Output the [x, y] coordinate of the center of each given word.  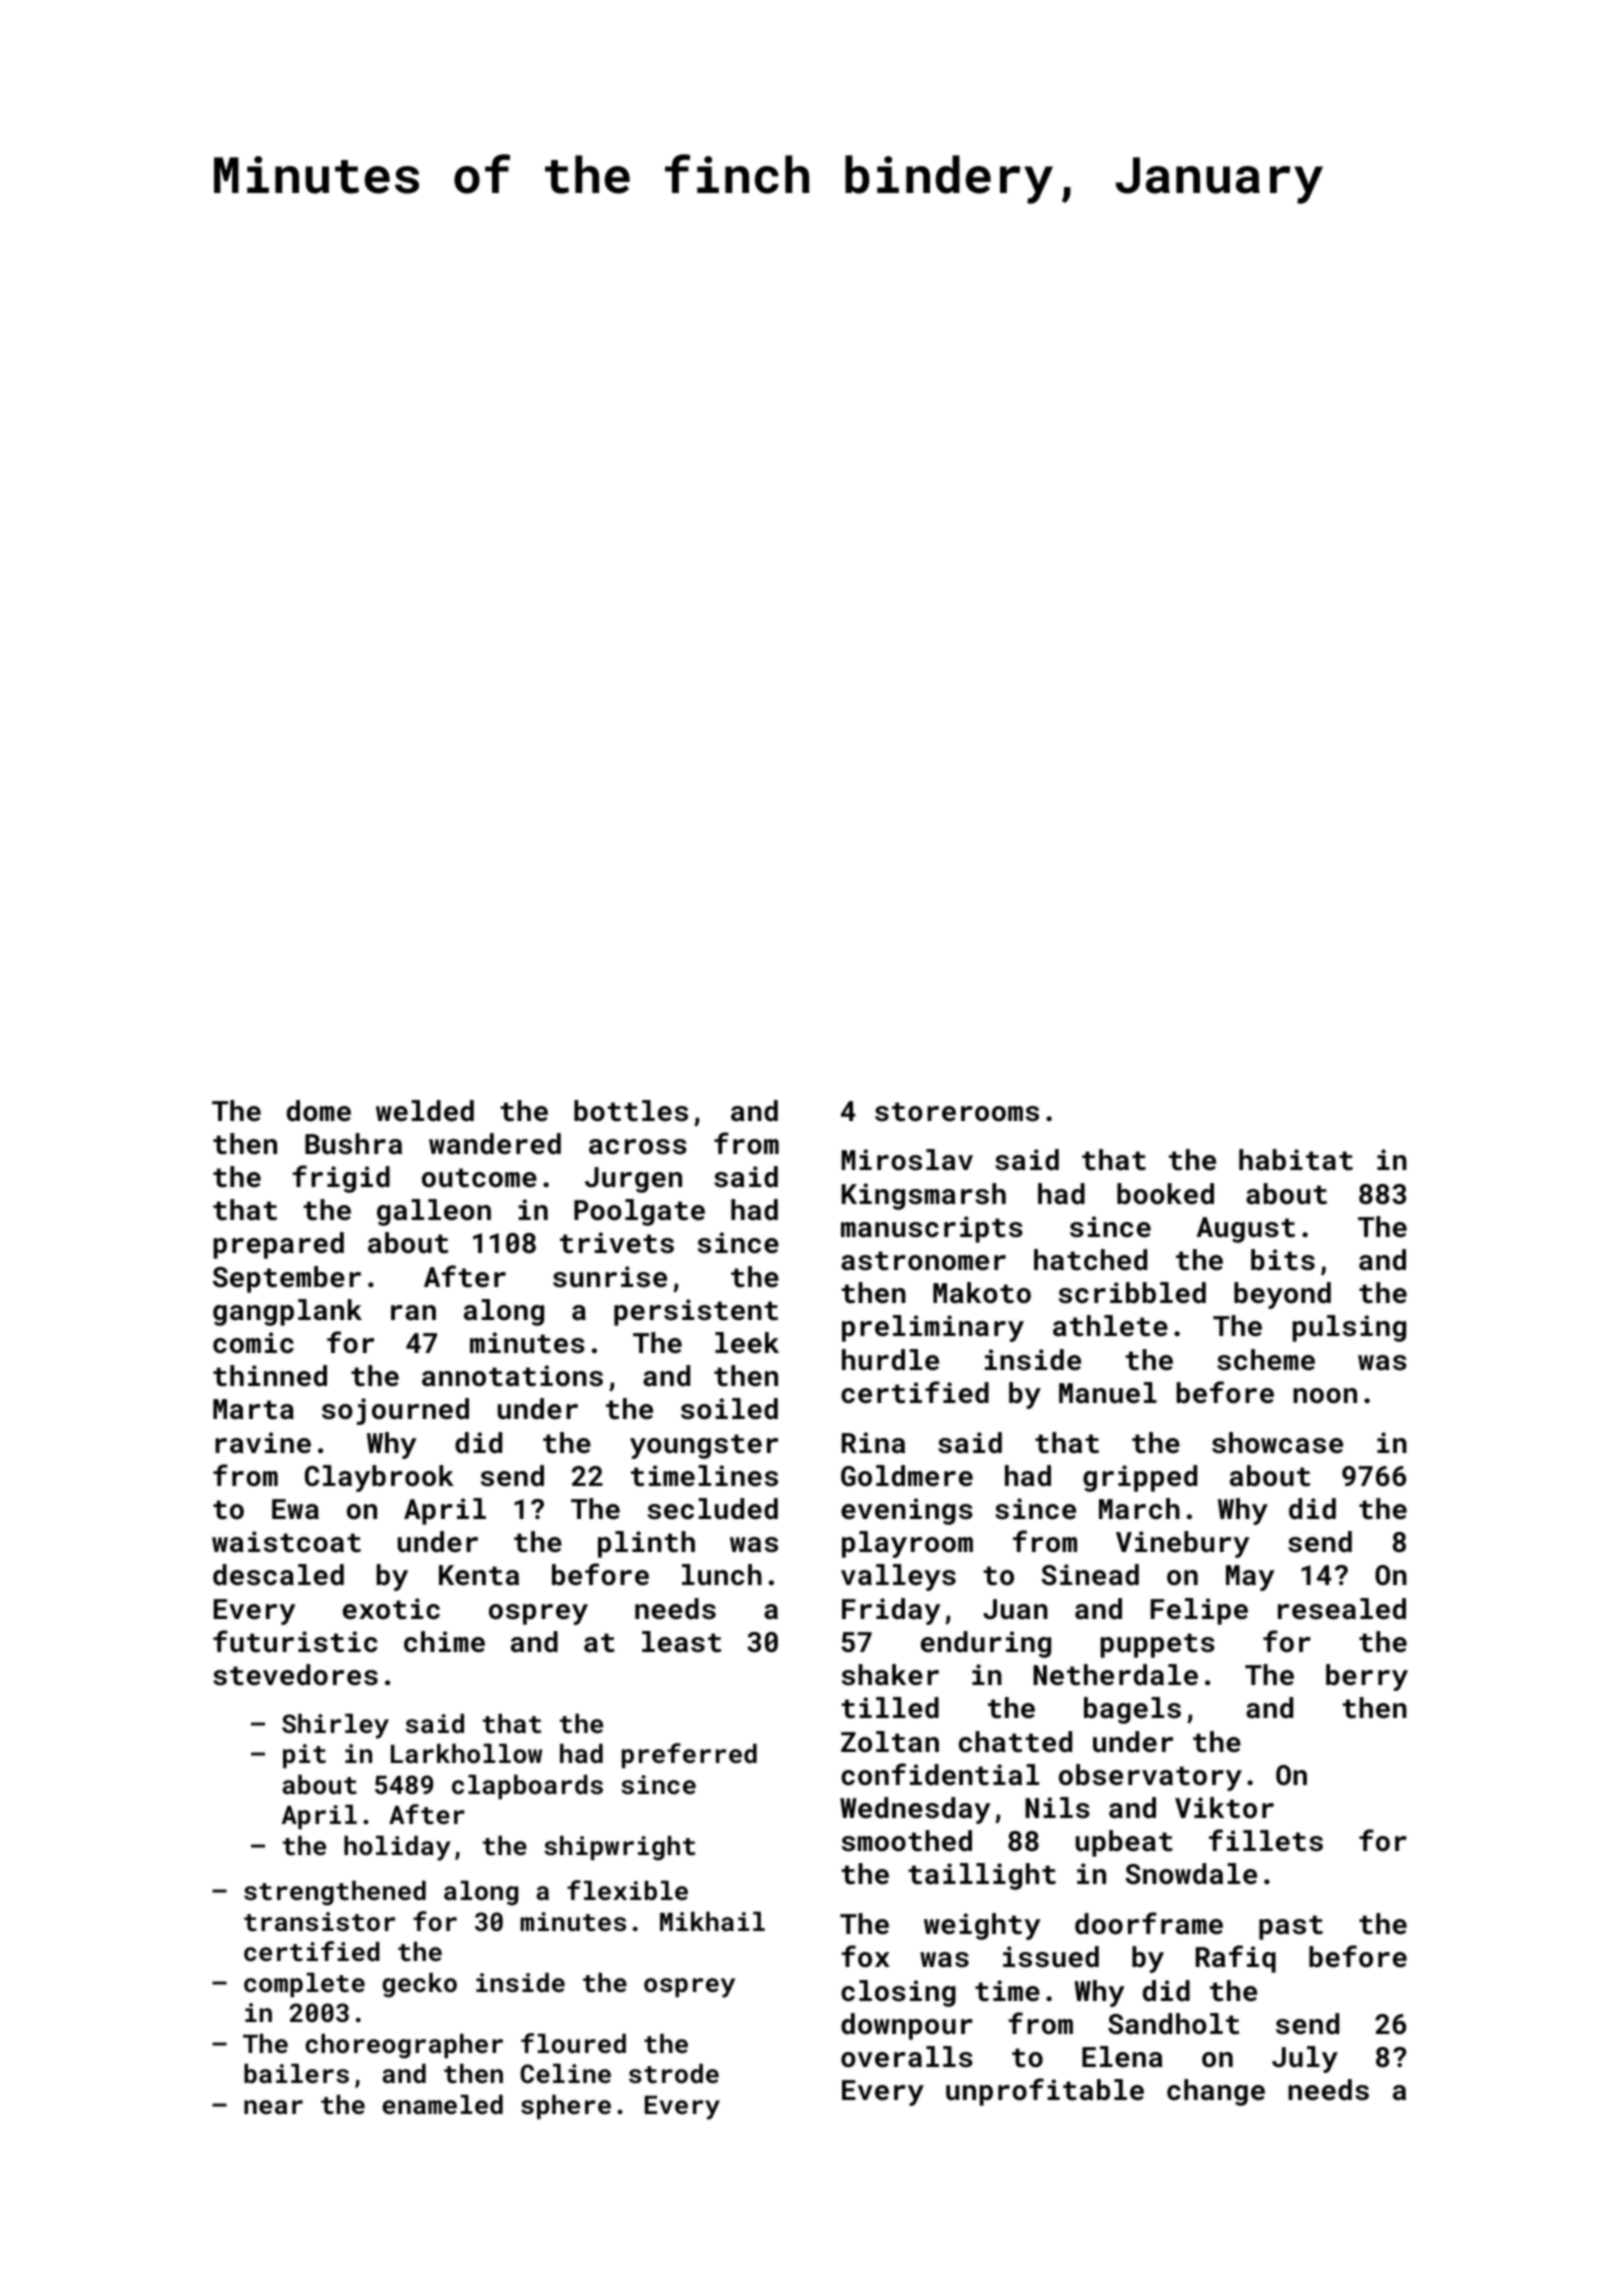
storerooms [957, 1112]
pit [304, 1756]
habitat [1296, 1160]
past [1291, 1927]
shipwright [619, 1848]
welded [425, 1111]
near [273, 2107]
